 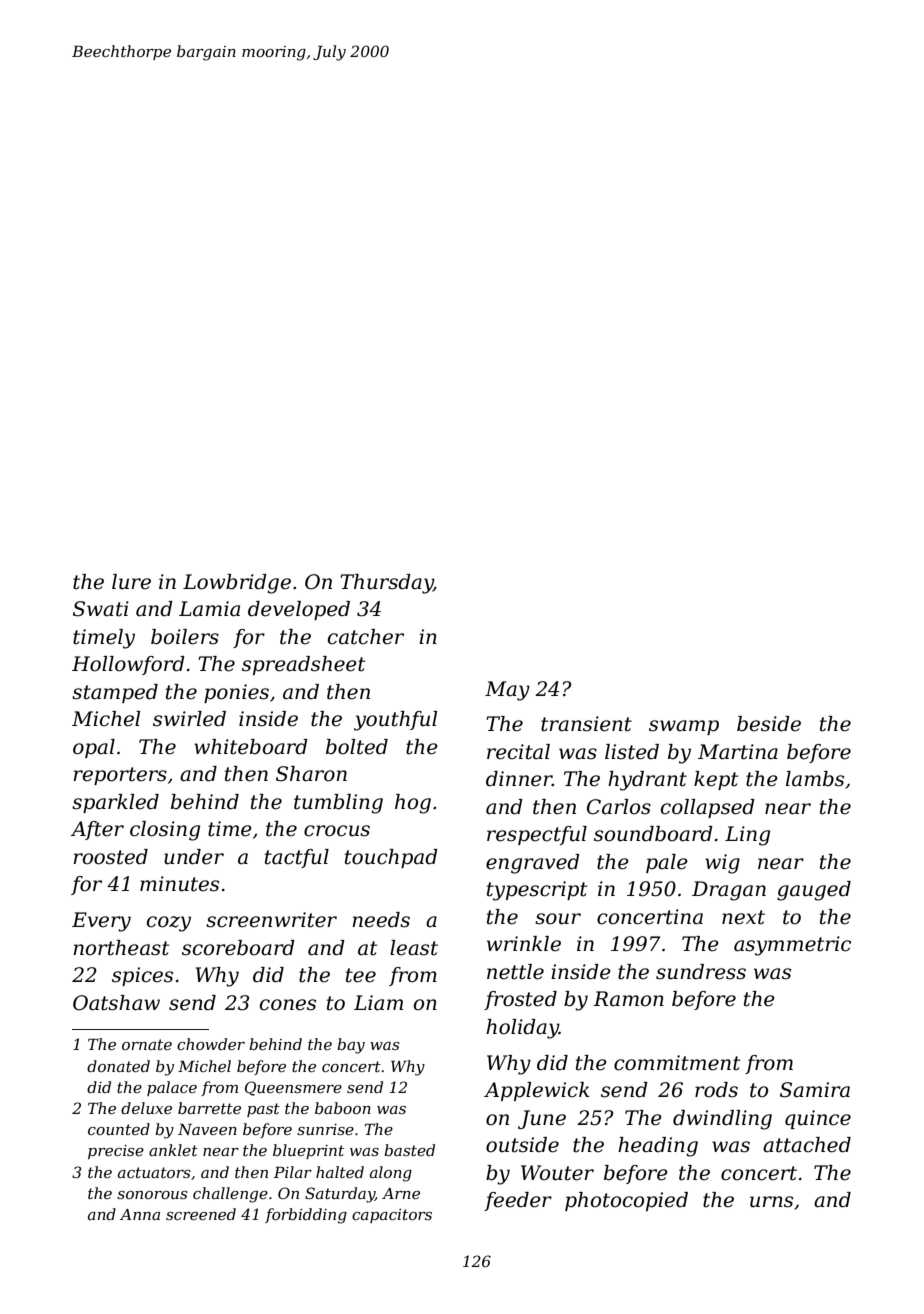 I want to click on opal, so click(x=94, y=748).
